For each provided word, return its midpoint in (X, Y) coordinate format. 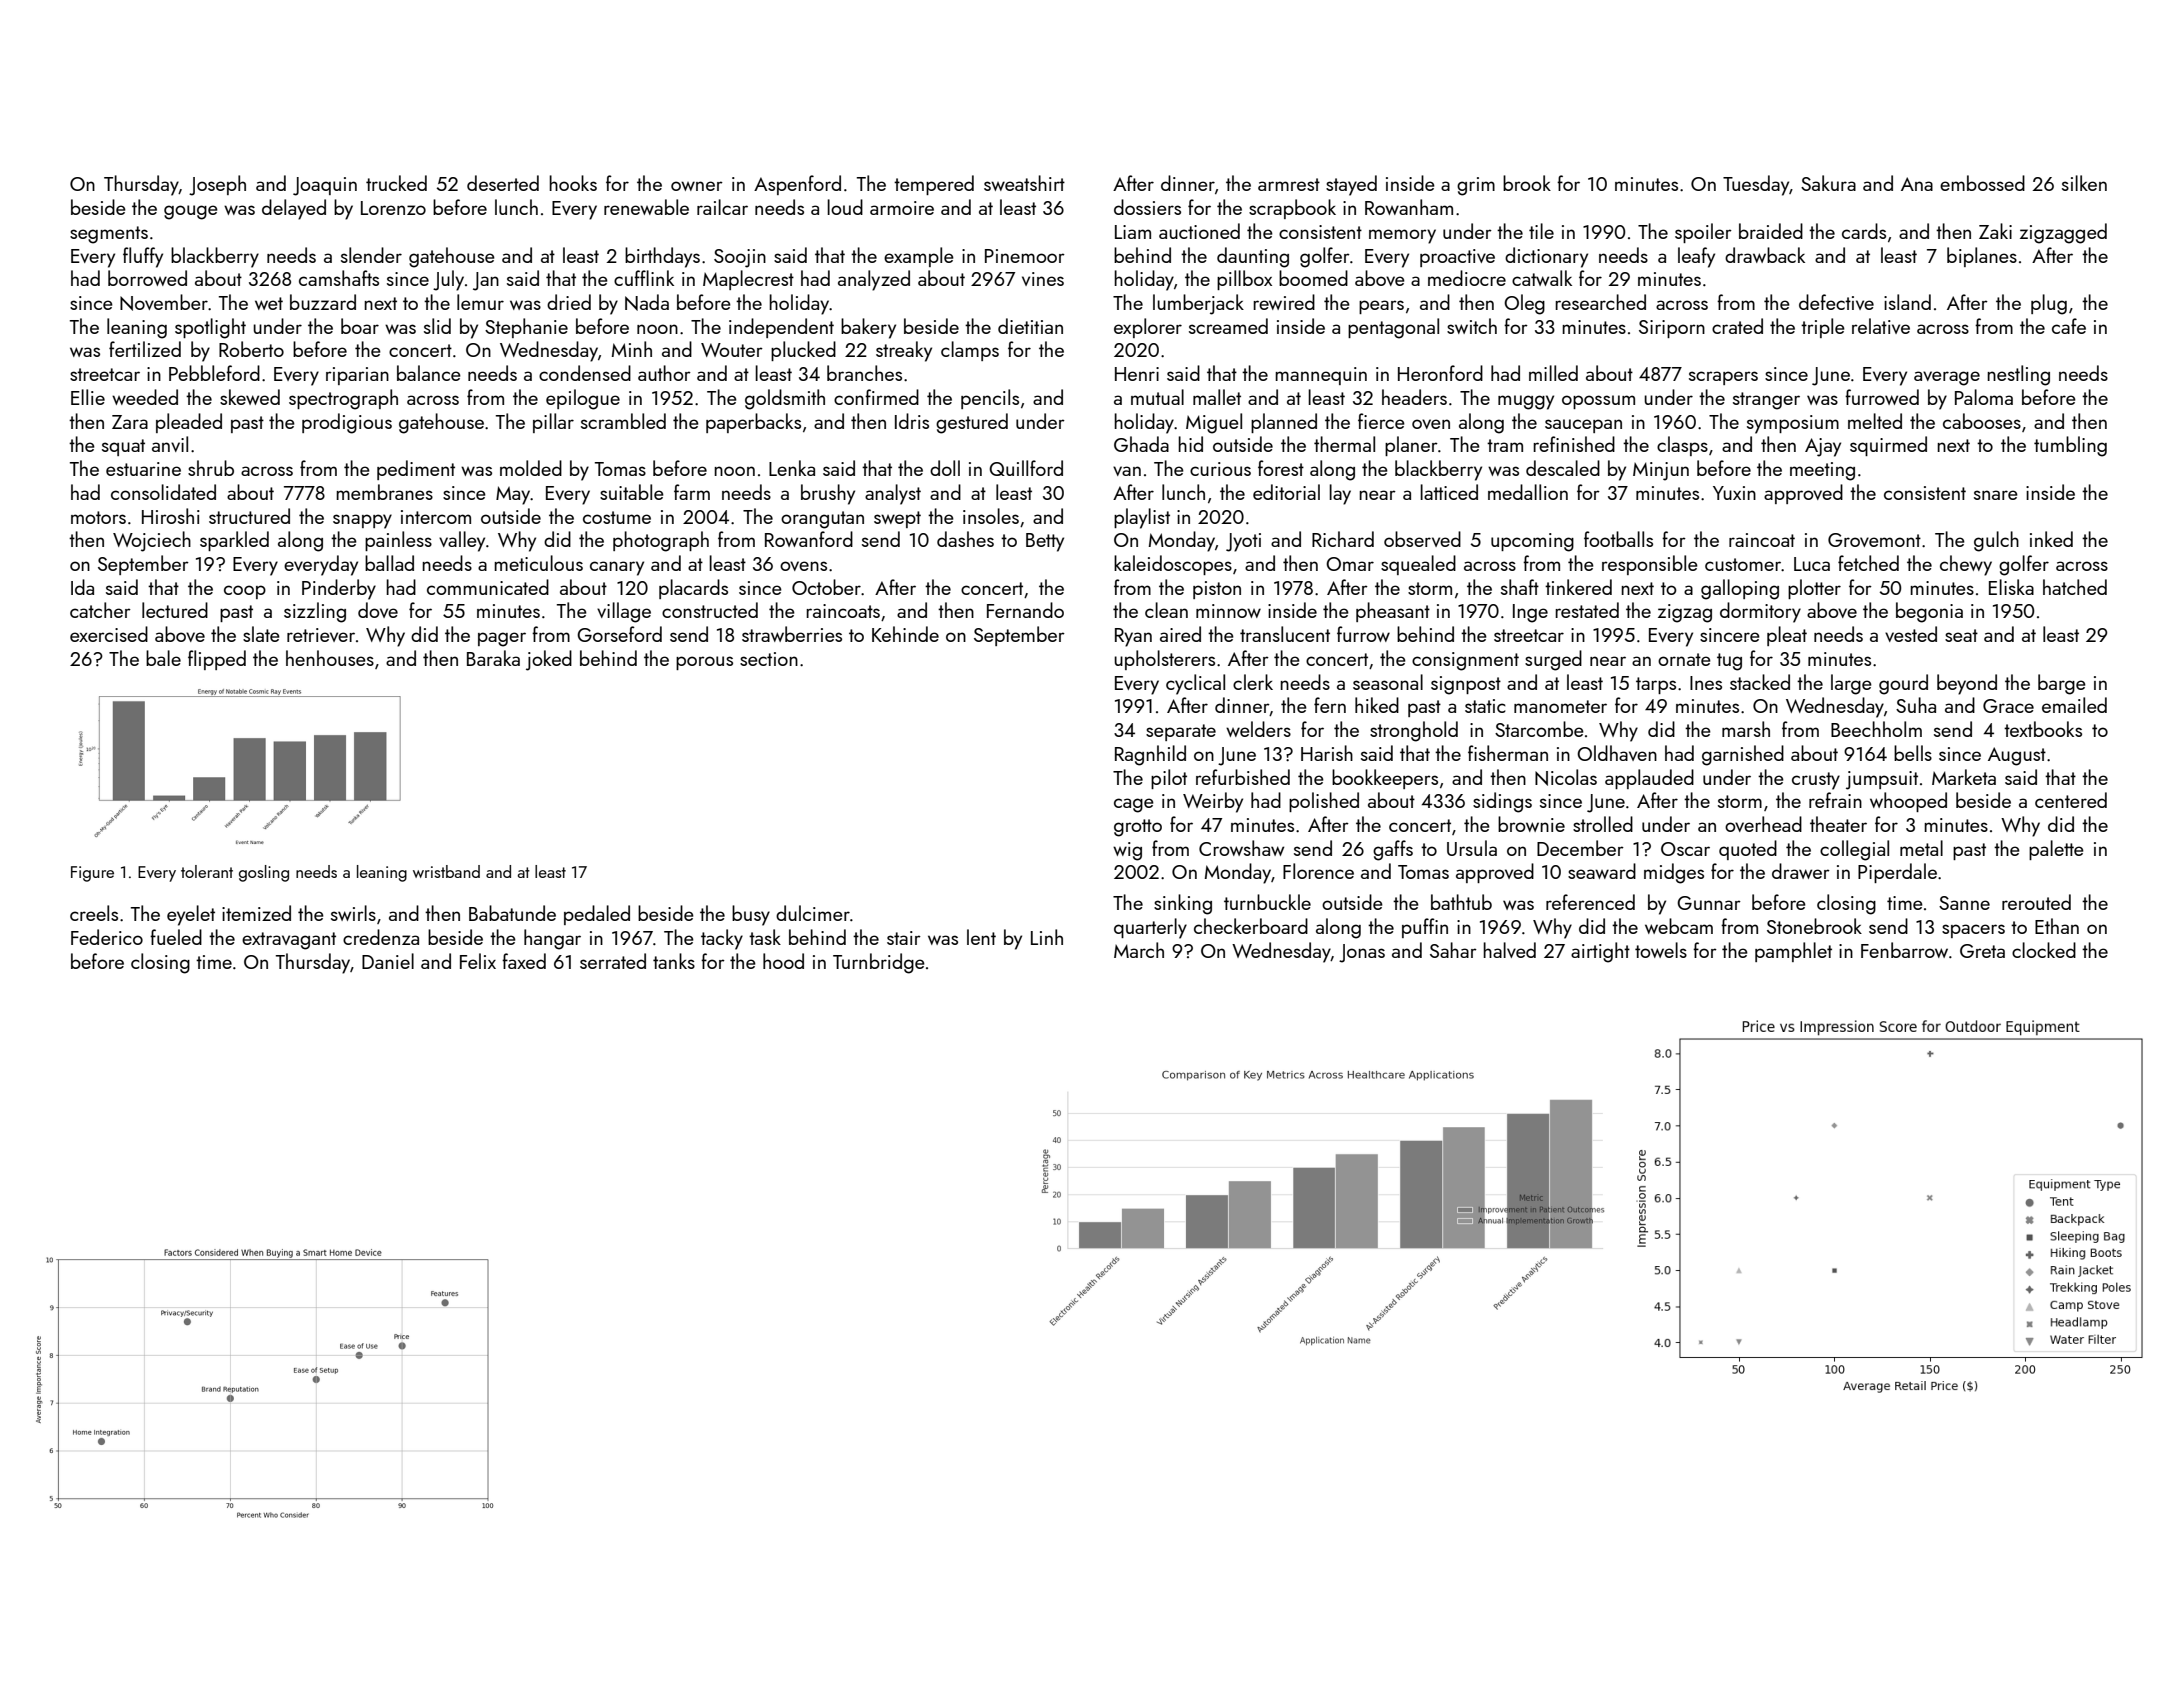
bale (163, 658)
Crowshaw (1241, 848)
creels (94, 913)
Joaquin (325, 186)
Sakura (1828, 183)
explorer (1148, 328)
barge (2062, 684)
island (1907, 302)
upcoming (1532, 542)
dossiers (1147, 207)
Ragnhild (1150, 755)
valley (462, 541)
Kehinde (905, 634)
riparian (357, 376)
